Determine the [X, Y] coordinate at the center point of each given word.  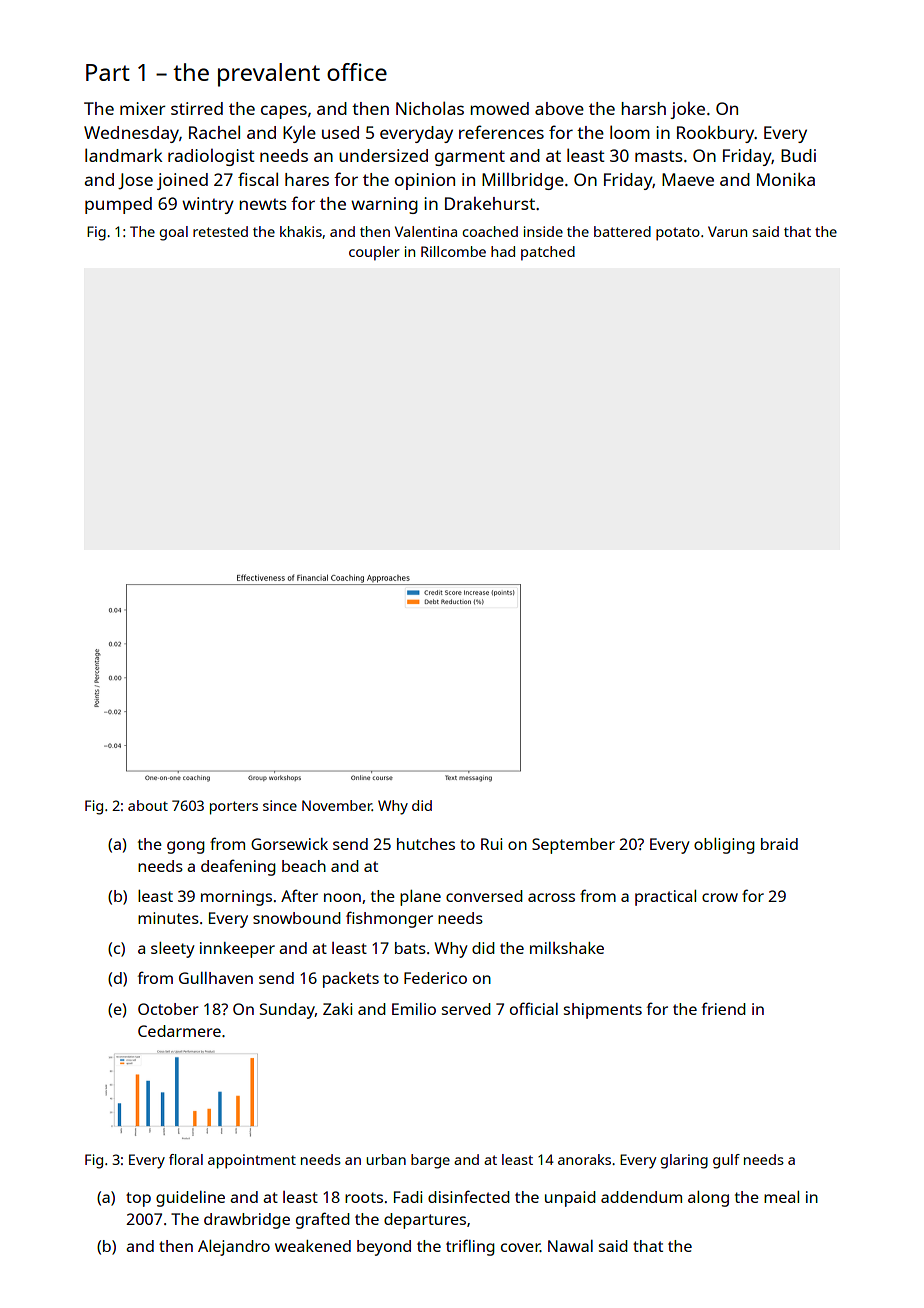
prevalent [269, 75]
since [280, 805]
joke [687, 110]
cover [520, 1247]
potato [678, 234]
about [148, 805]
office [357, 72]
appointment [252, 1161]
